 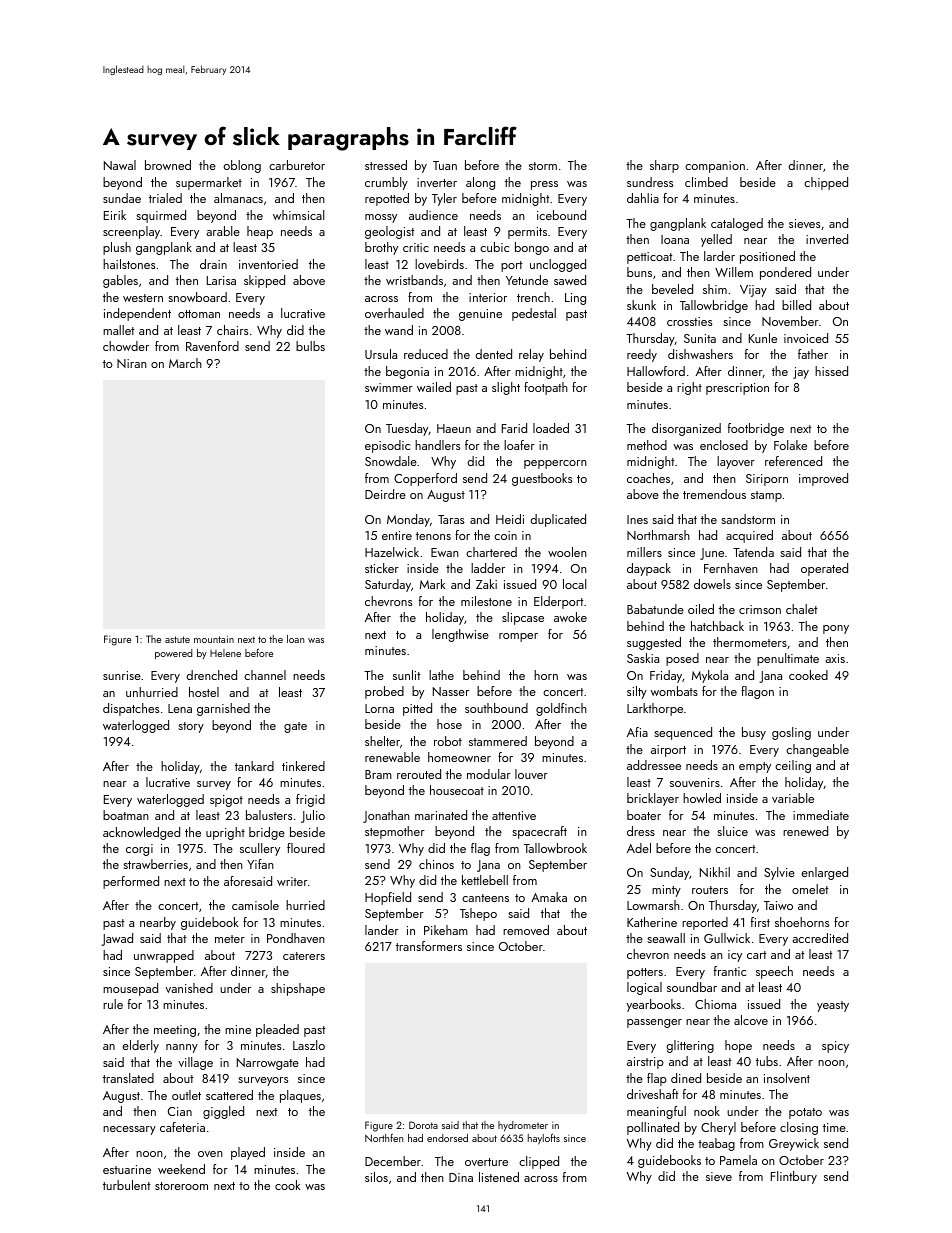 I want to click on peppercorn, so click(x=555, y=464).
